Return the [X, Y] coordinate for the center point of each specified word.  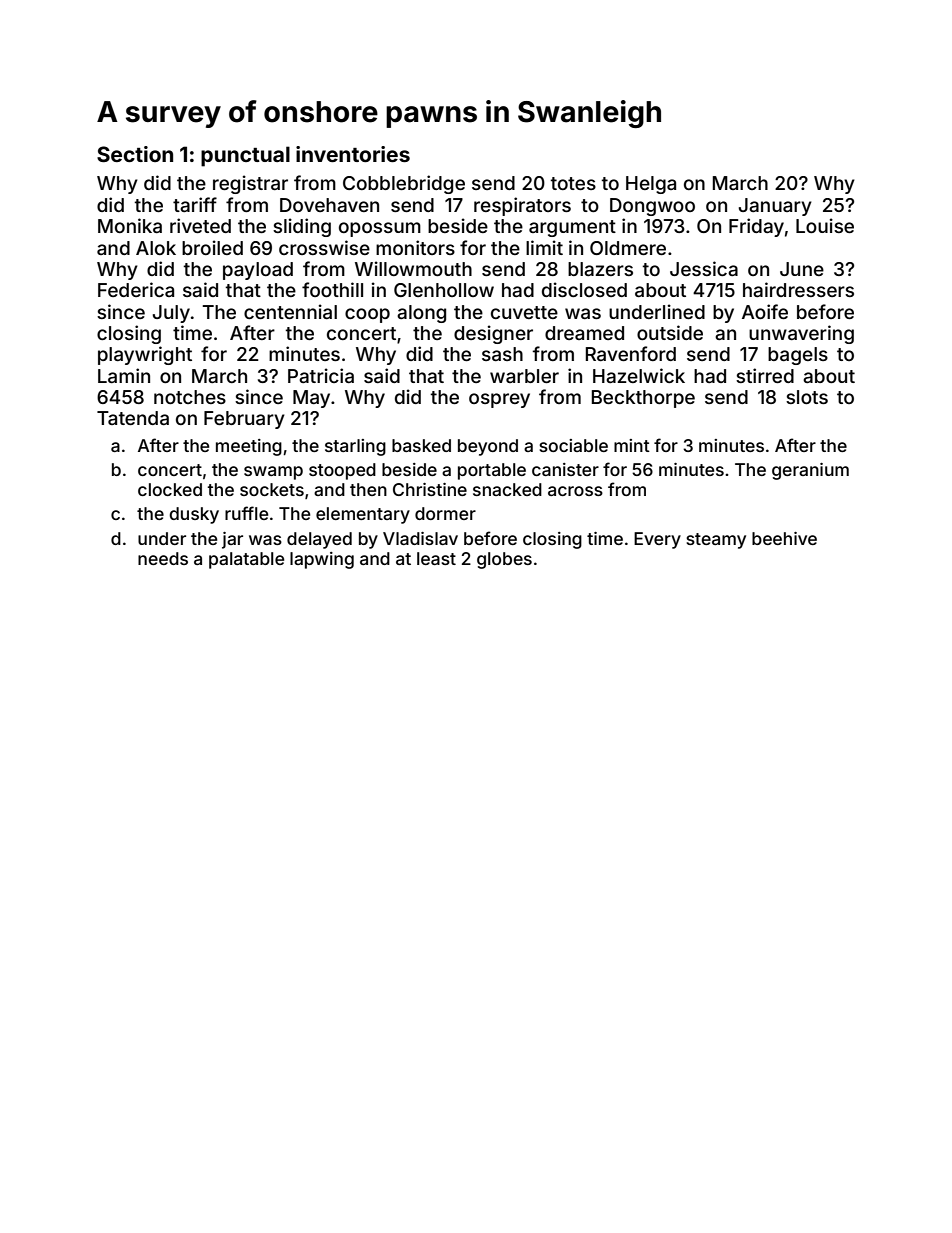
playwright [145, 355]
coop [367, 315]
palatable [246, 560]
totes [573, 183]
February [244, 420]
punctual [245, 156]
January [775, 207]
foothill [332, 289]
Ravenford [631, 353]
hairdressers [798, 289]
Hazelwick [639, 375]
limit [544, 247]
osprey [499, 400]
